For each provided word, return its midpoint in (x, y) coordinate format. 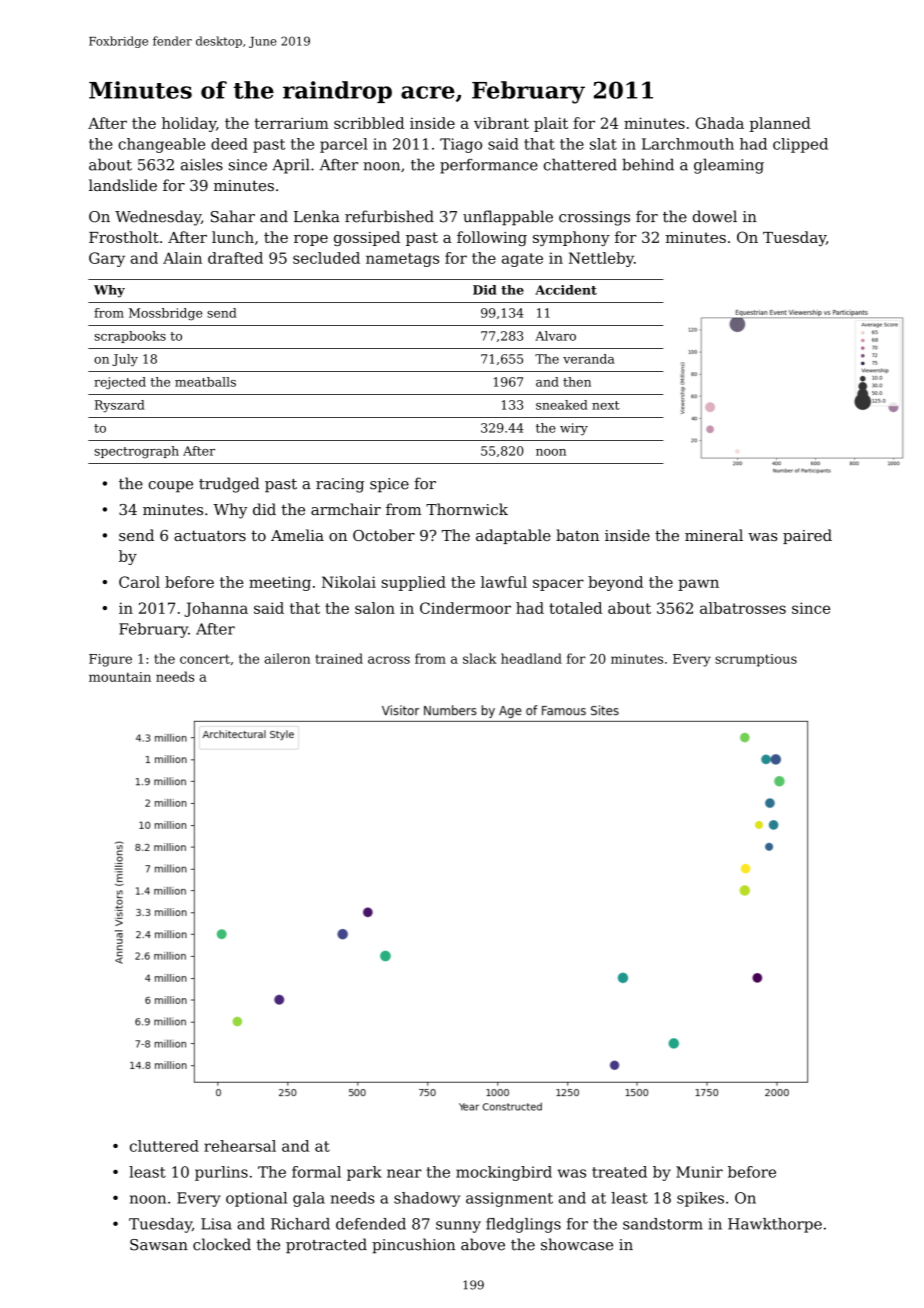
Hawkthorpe (775, 1225)
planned (780, 124)
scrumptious (756, 660)
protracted (326, 1246)
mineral (714, 535)
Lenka (317, 216)
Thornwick (467, 509)
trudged (229, 485)
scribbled (369, 123)
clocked (222, 1244)
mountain (120, 677)
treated (619, 1172)
